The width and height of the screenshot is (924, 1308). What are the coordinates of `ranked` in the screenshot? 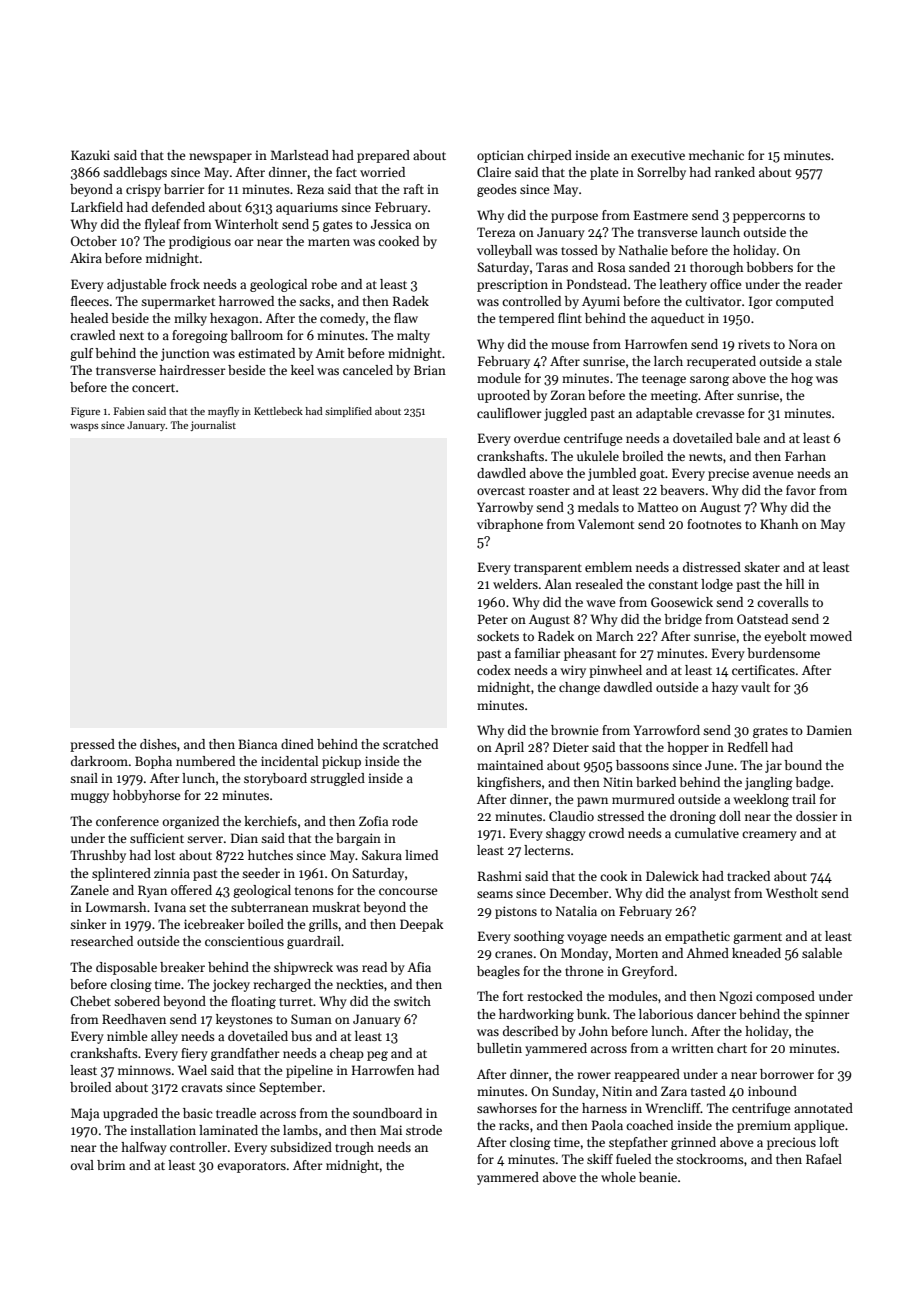 It's located at (735, 172).
